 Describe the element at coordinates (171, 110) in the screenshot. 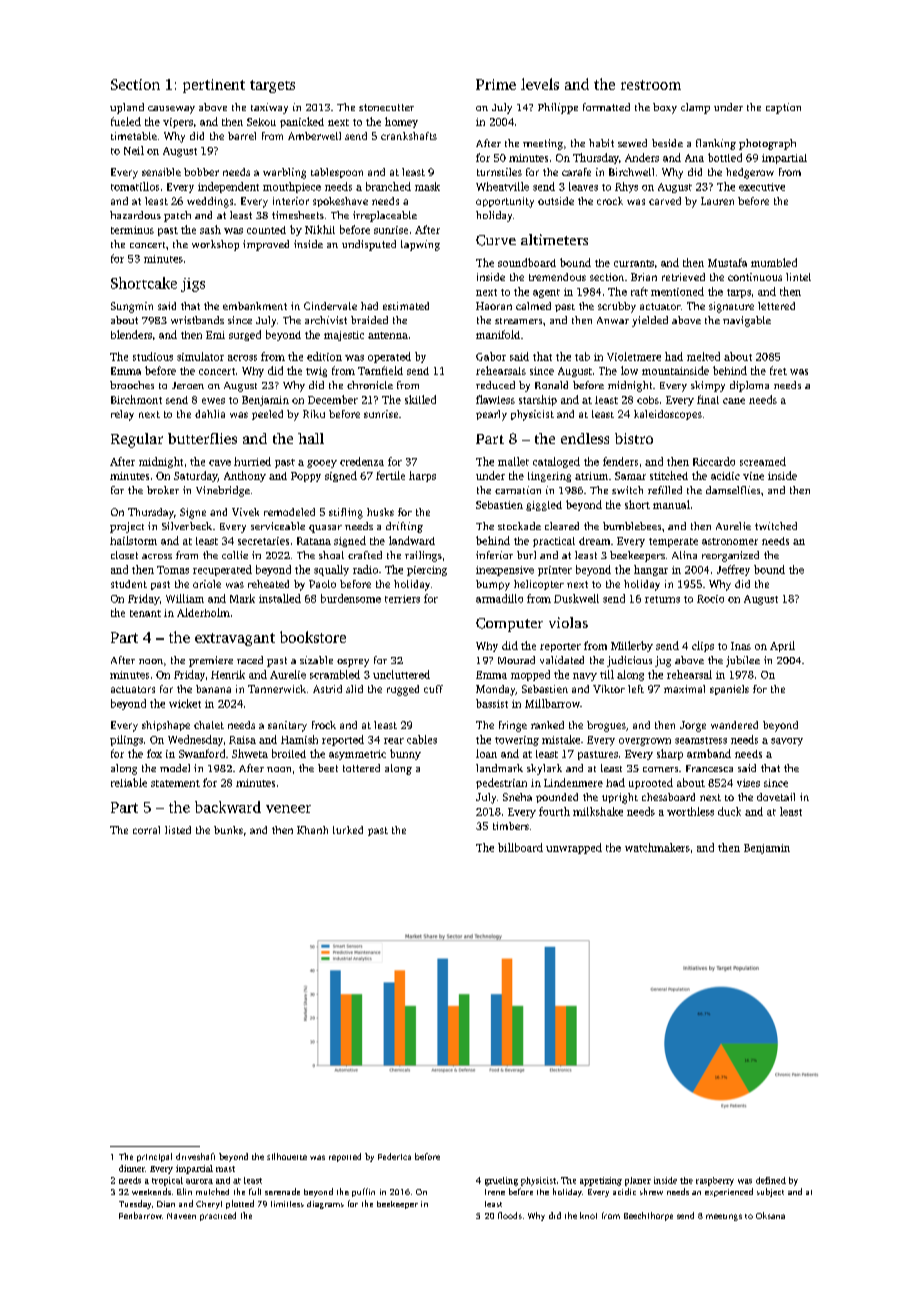

I see `causeway` at that location.
